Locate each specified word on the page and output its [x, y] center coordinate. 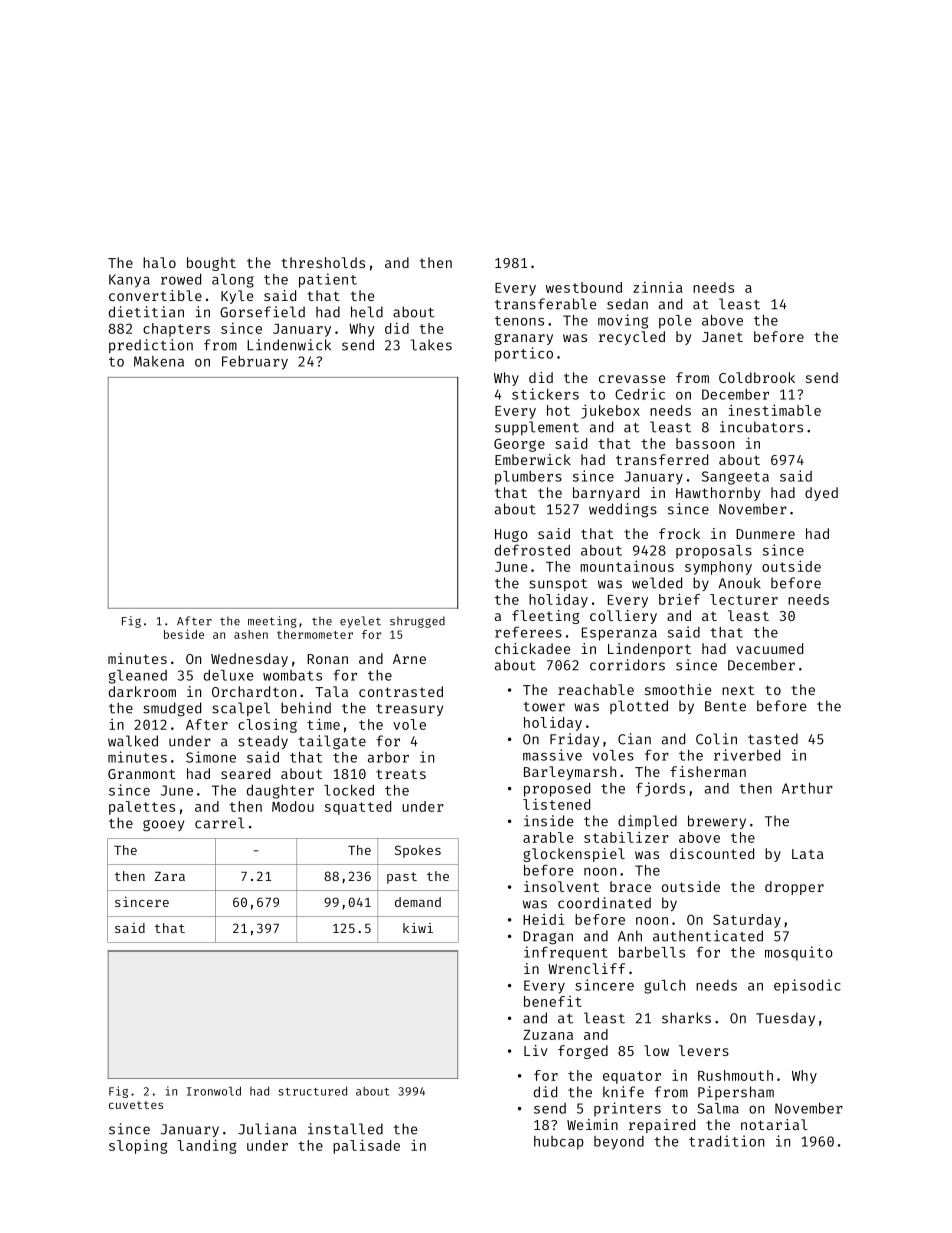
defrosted [532, 550]
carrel [220, 823]
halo [159, 262]
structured [312, 1091]
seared [245, 773]
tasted [773, 739]
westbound [584, 287]
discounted [712, 853]
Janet [722, 337]
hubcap [559, 1143]
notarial [774, 1124]
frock [679, 533]
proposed [557, 790]
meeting [272, 622]
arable [548, 837]
